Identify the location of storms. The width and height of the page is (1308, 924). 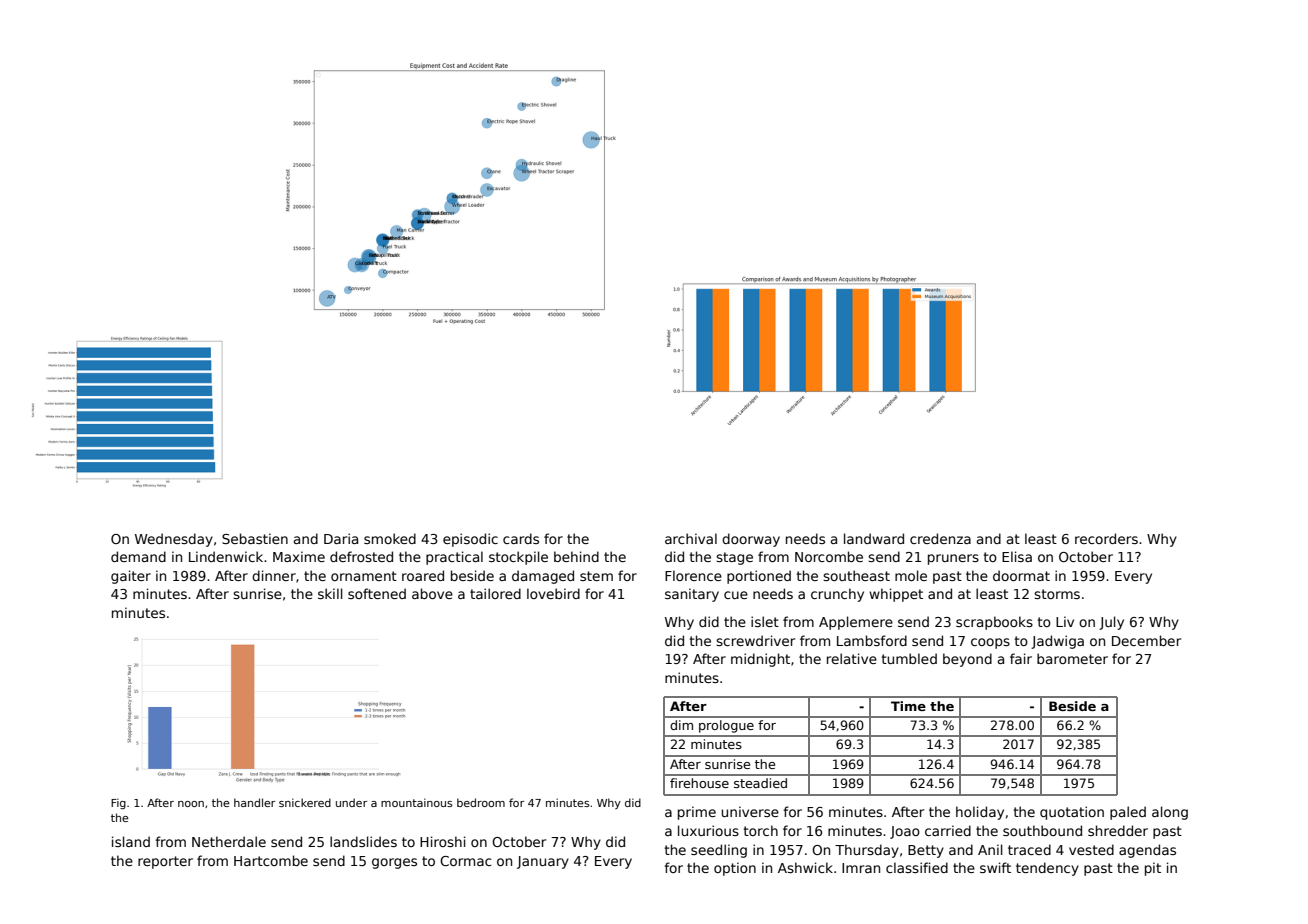
(1057, 594).
